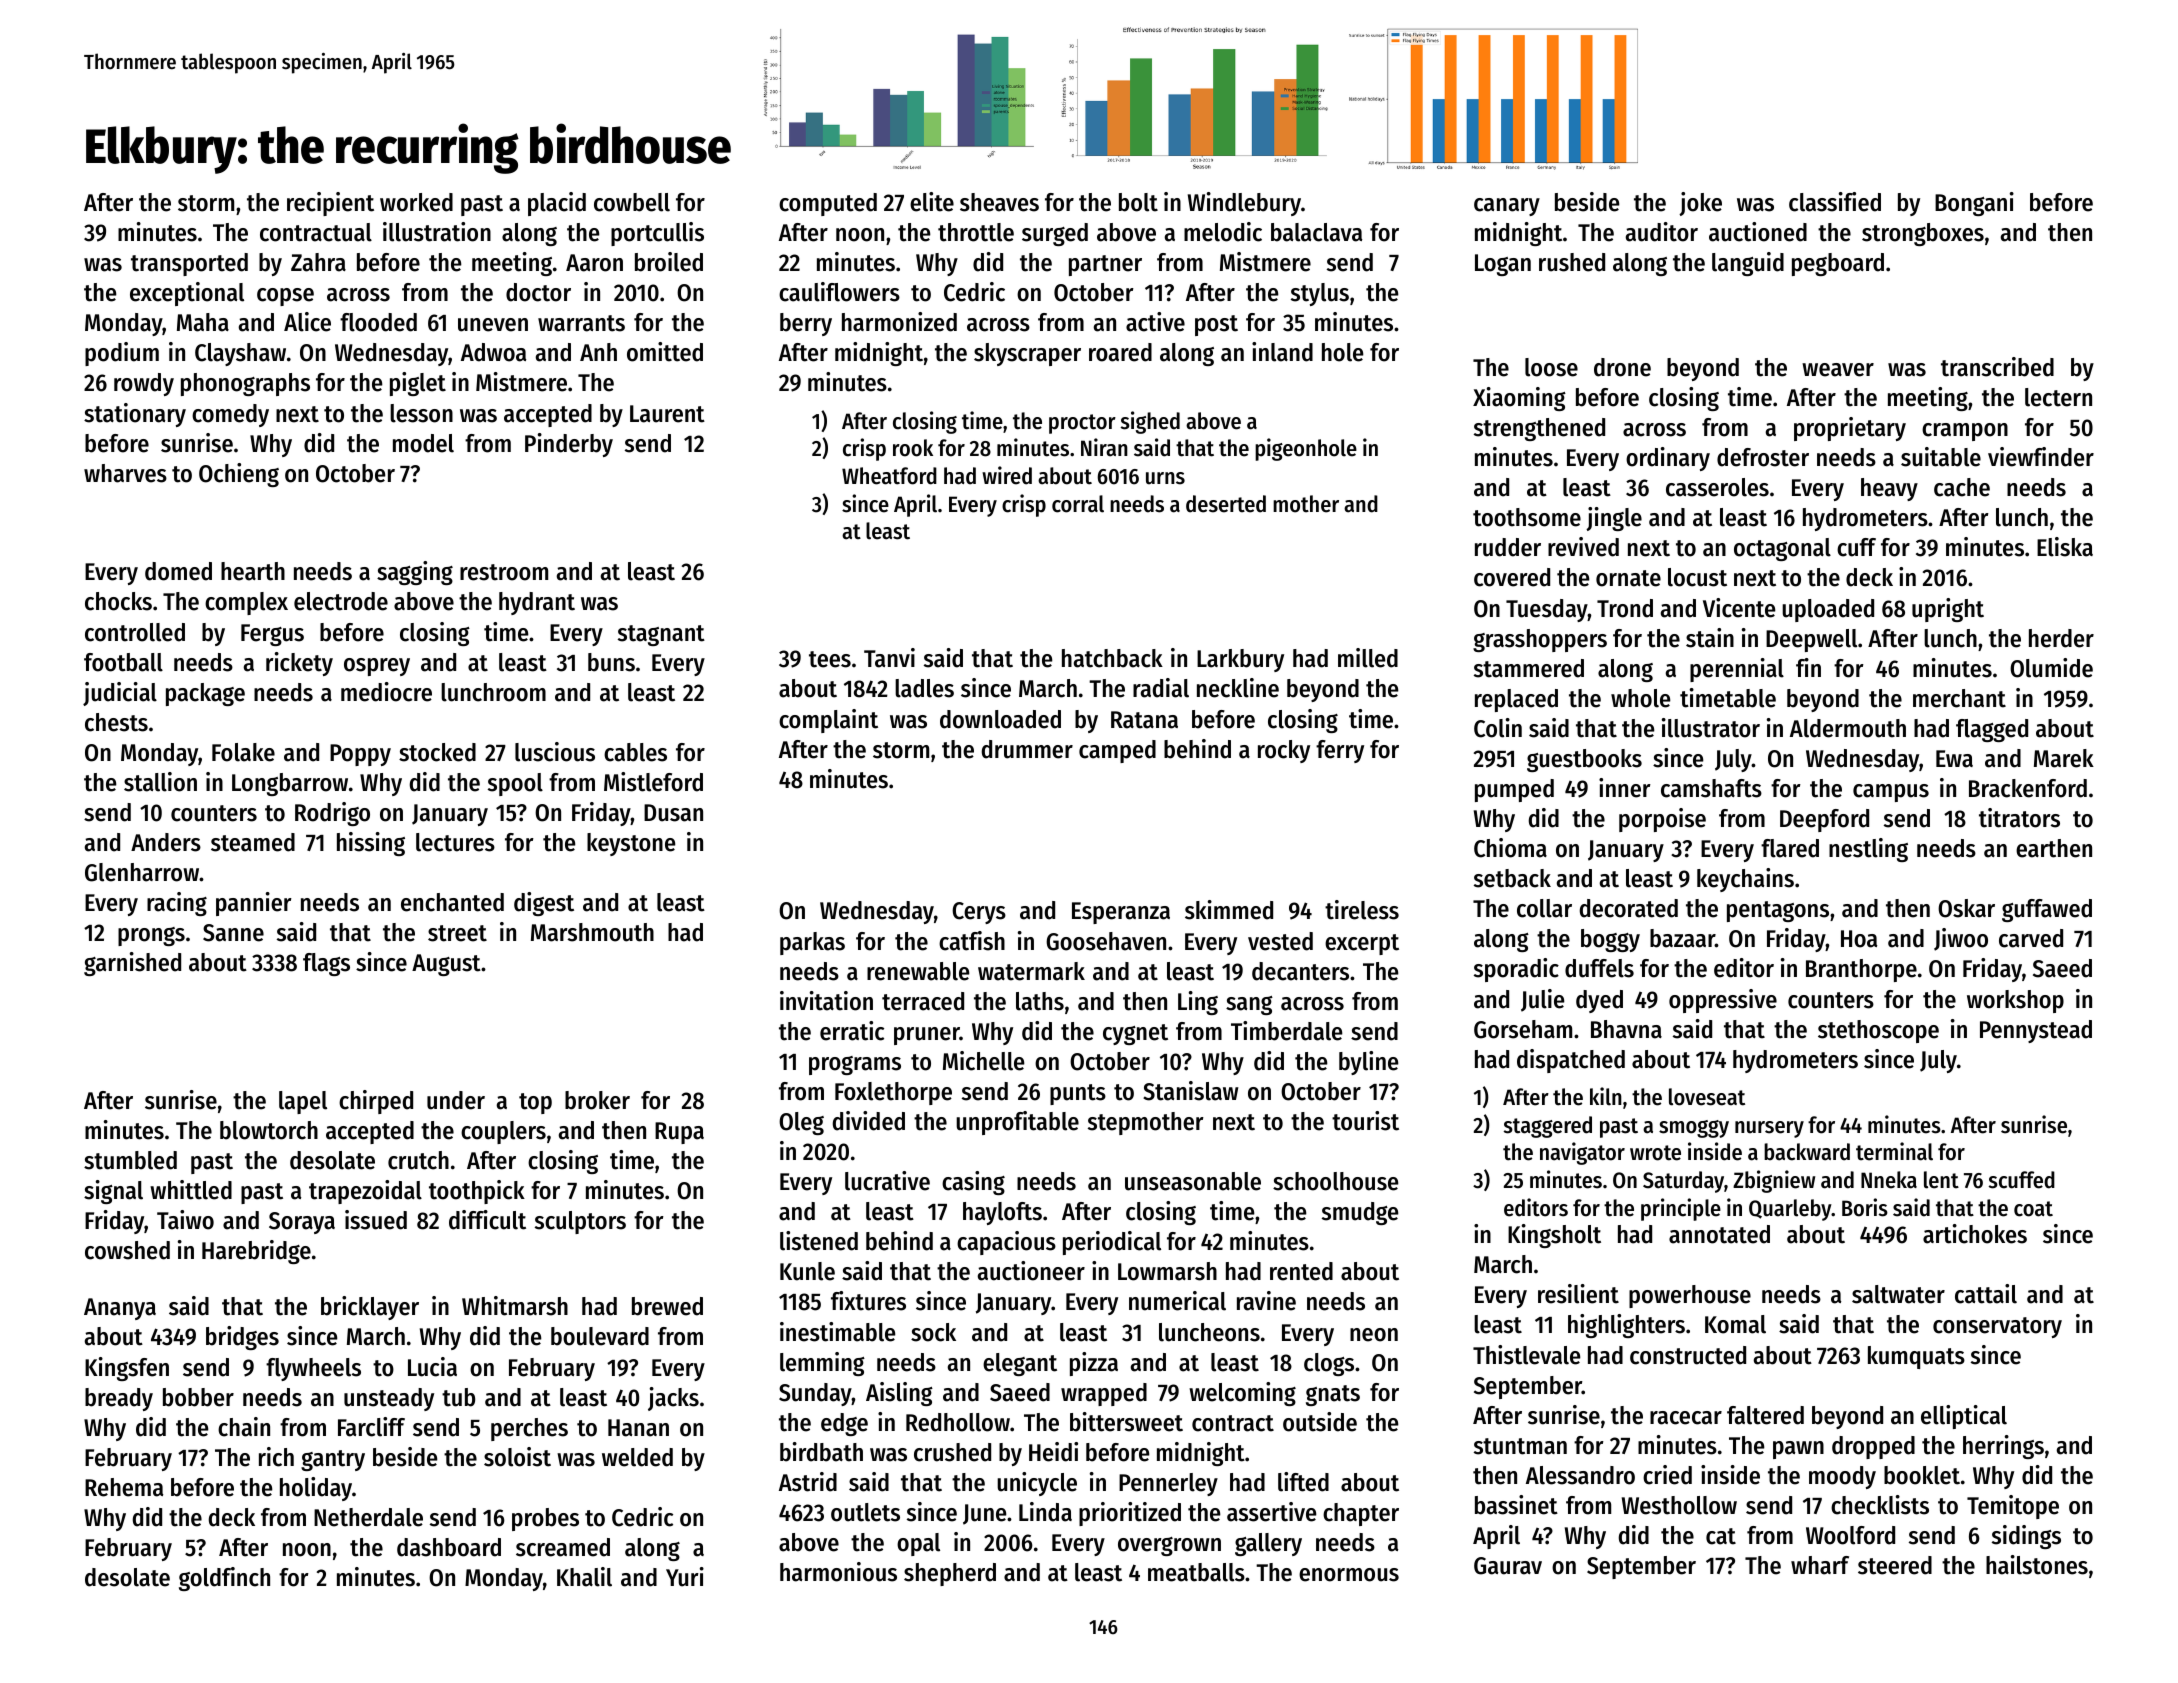 This screenshot has height=1683, width=2178. What do you see at coordinates (330, 204) in the screenshot?
I see `recipient` at bounding box center [330, 204].
